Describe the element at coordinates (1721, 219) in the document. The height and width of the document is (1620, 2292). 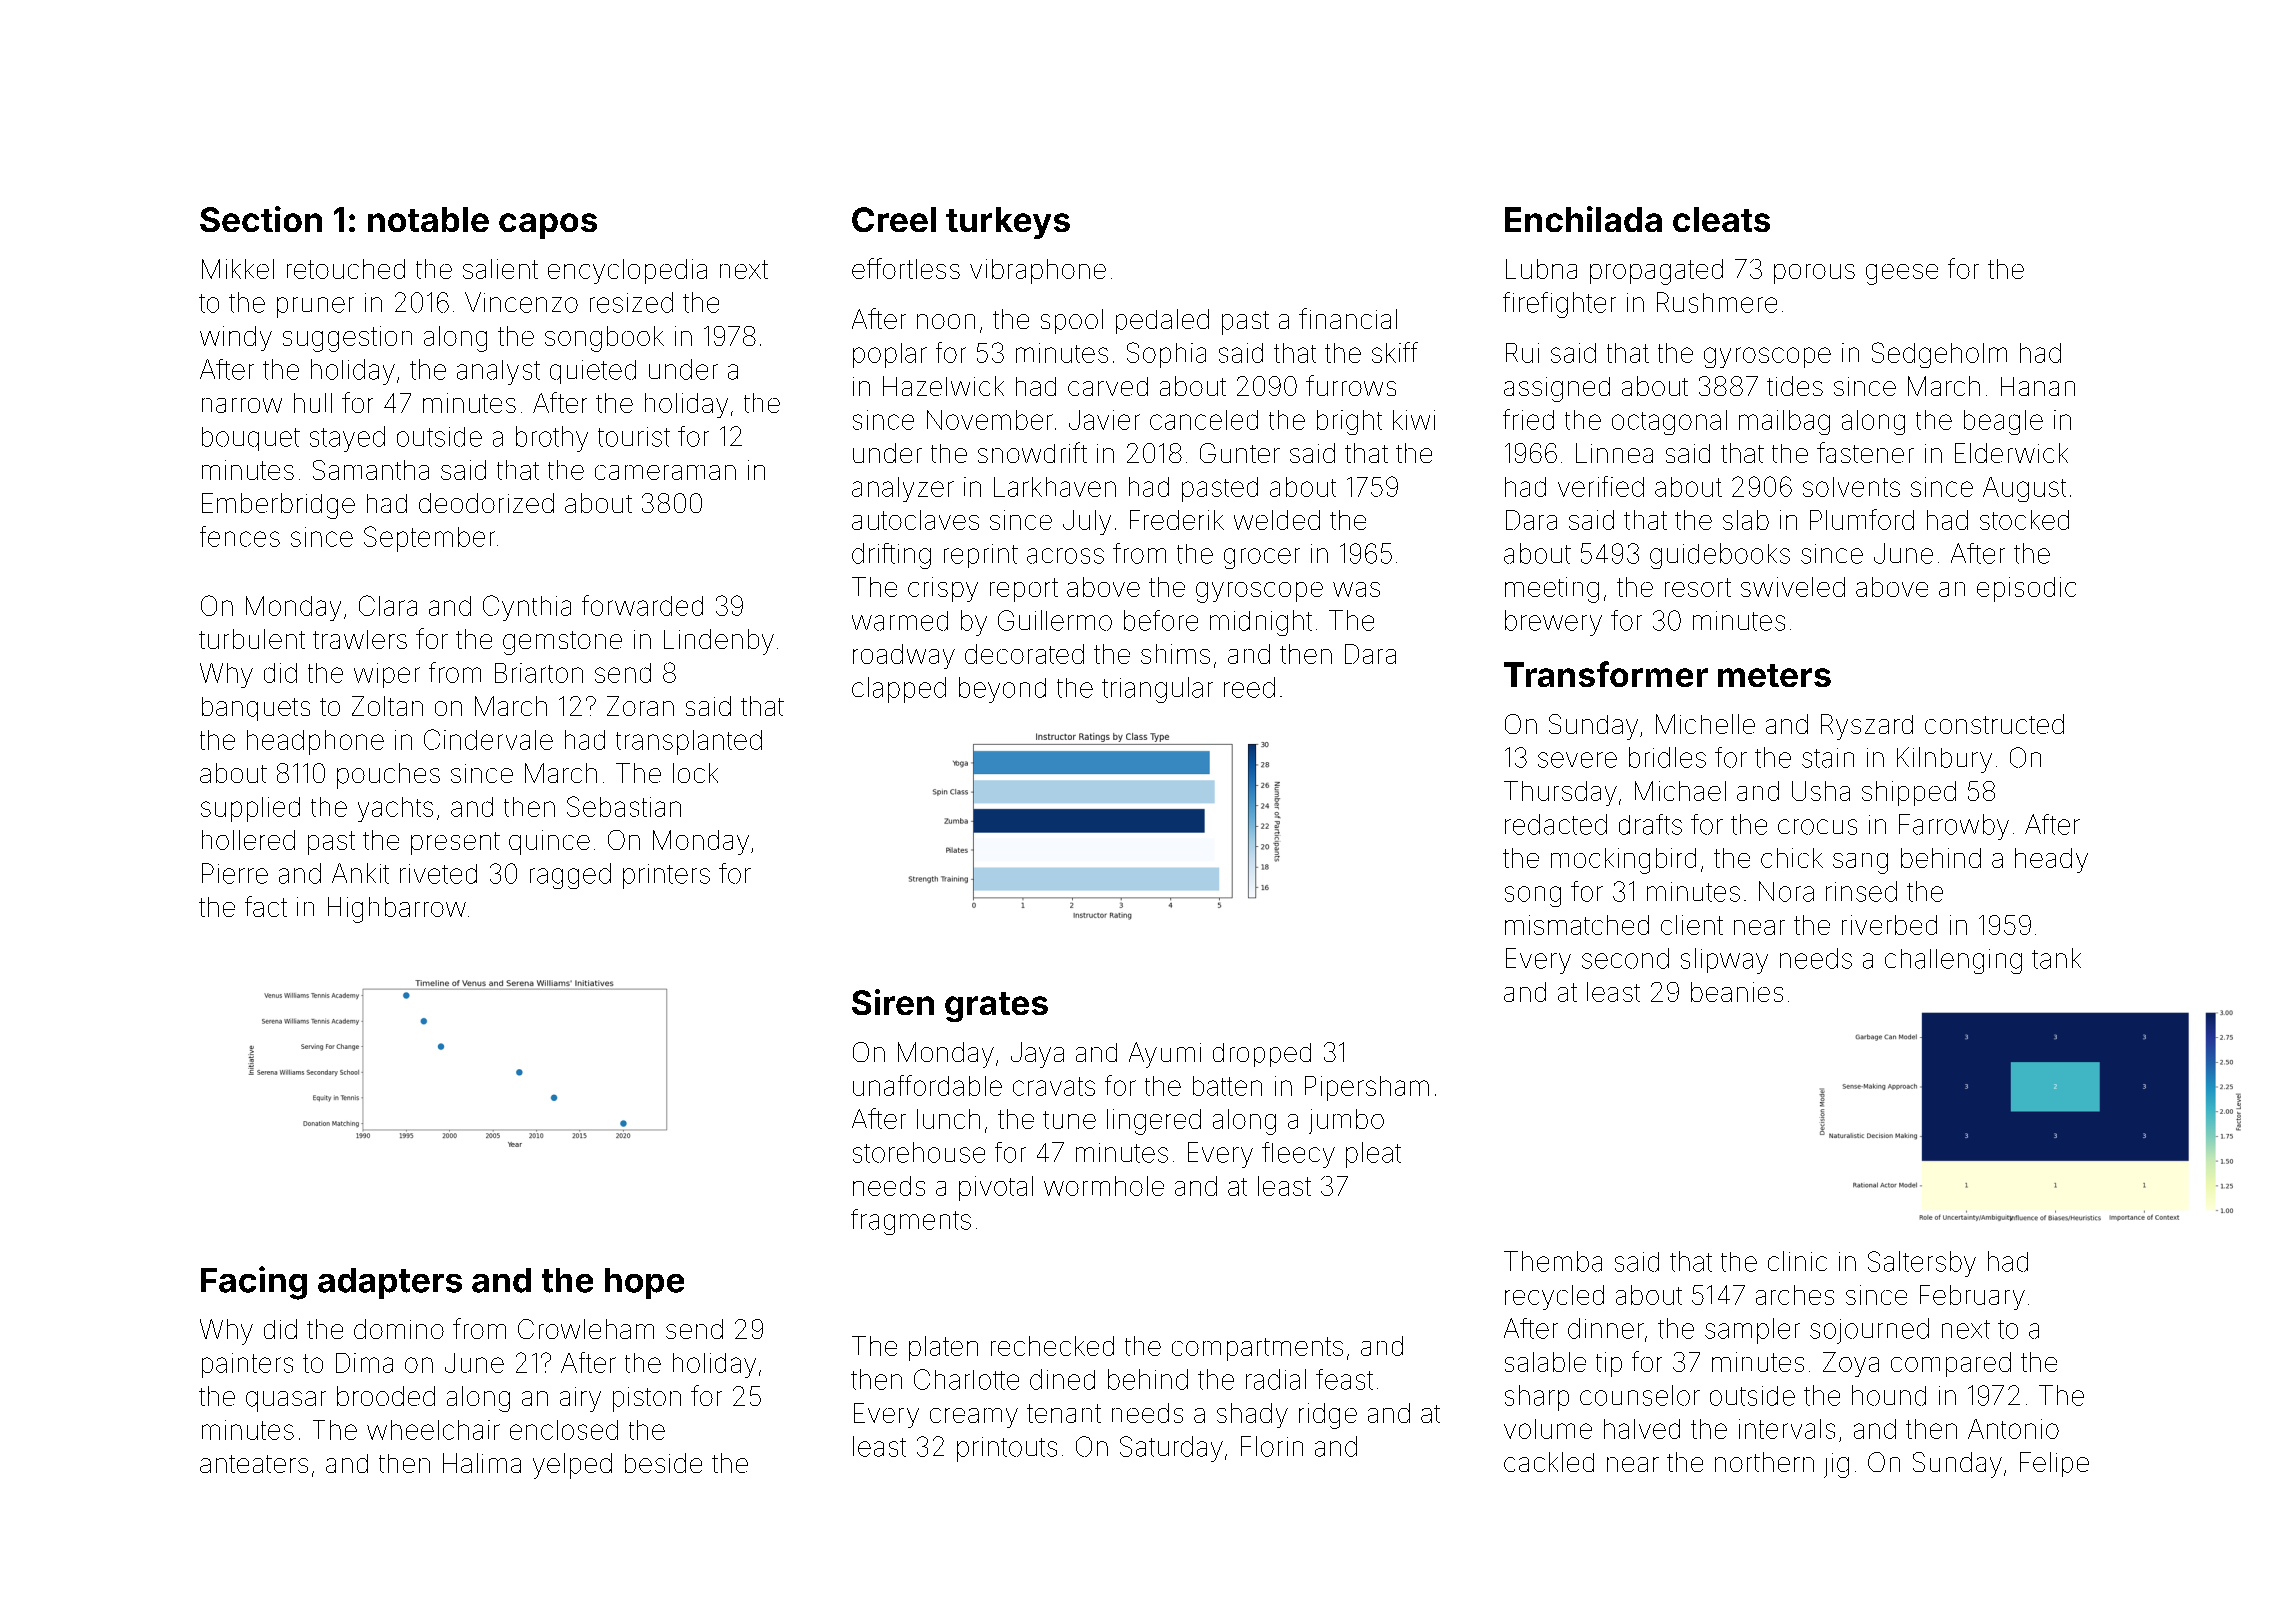
I see `cleats` at that location.
